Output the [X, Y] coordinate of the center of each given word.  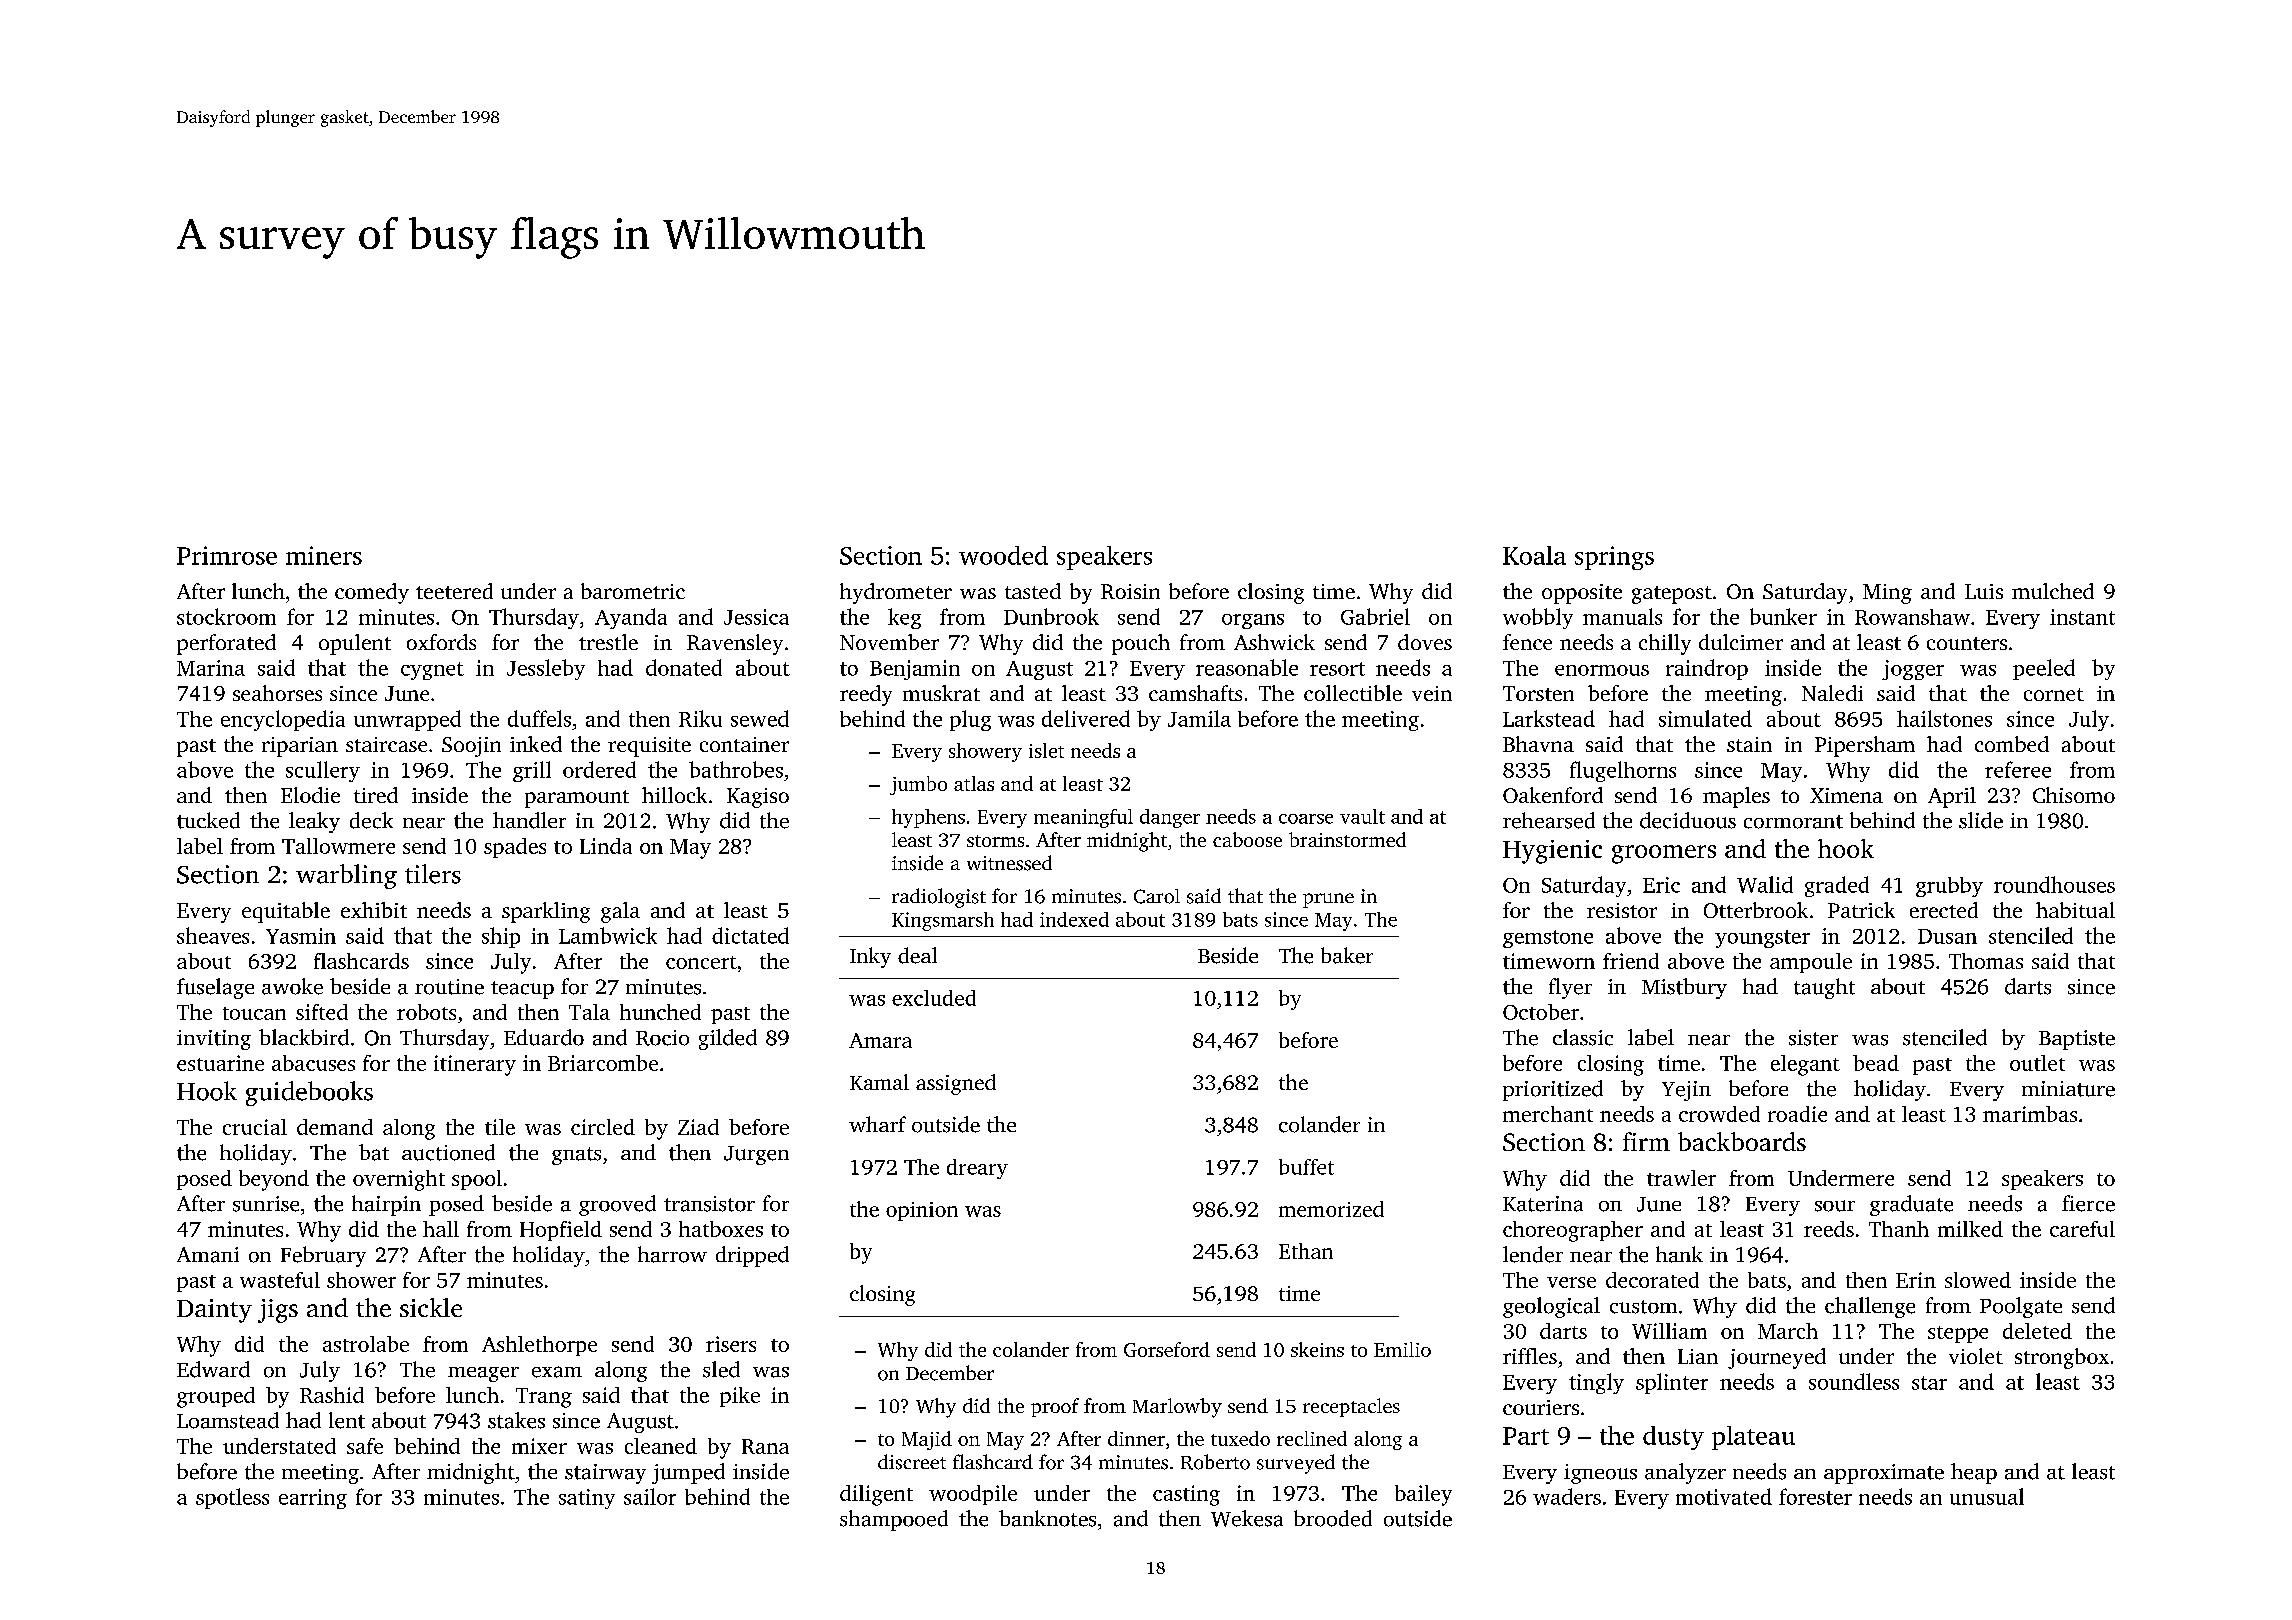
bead [1876, 1063]
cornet [2054, 694]
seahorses [277, 693]
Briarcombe [603, 1063]
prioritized [1553, 1090]
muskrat [941, 693]
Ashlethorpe [539, 1346]
